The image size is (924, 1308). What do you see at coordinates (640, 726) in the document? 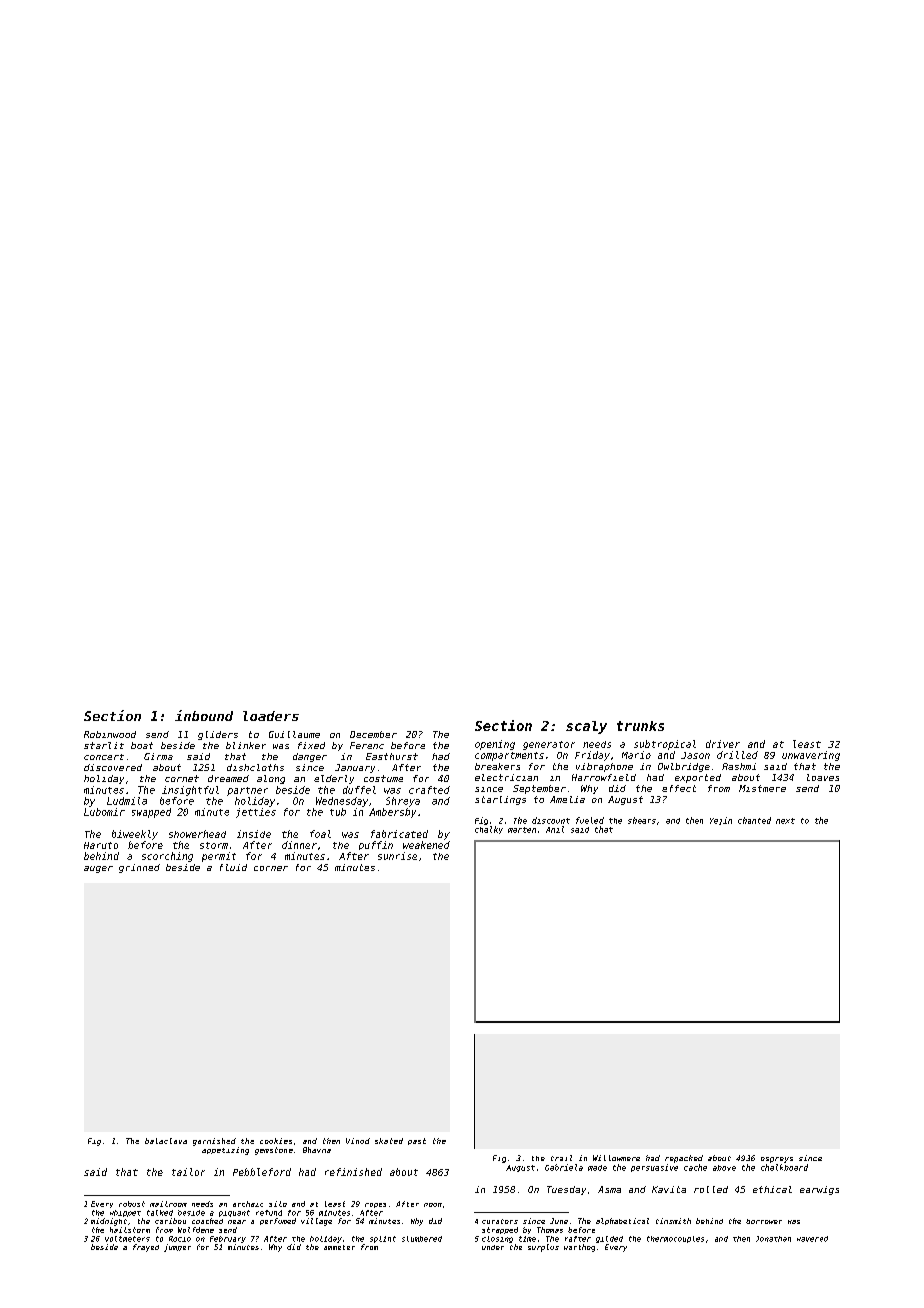
I see `trunks` at bounding box center [640, 726].
